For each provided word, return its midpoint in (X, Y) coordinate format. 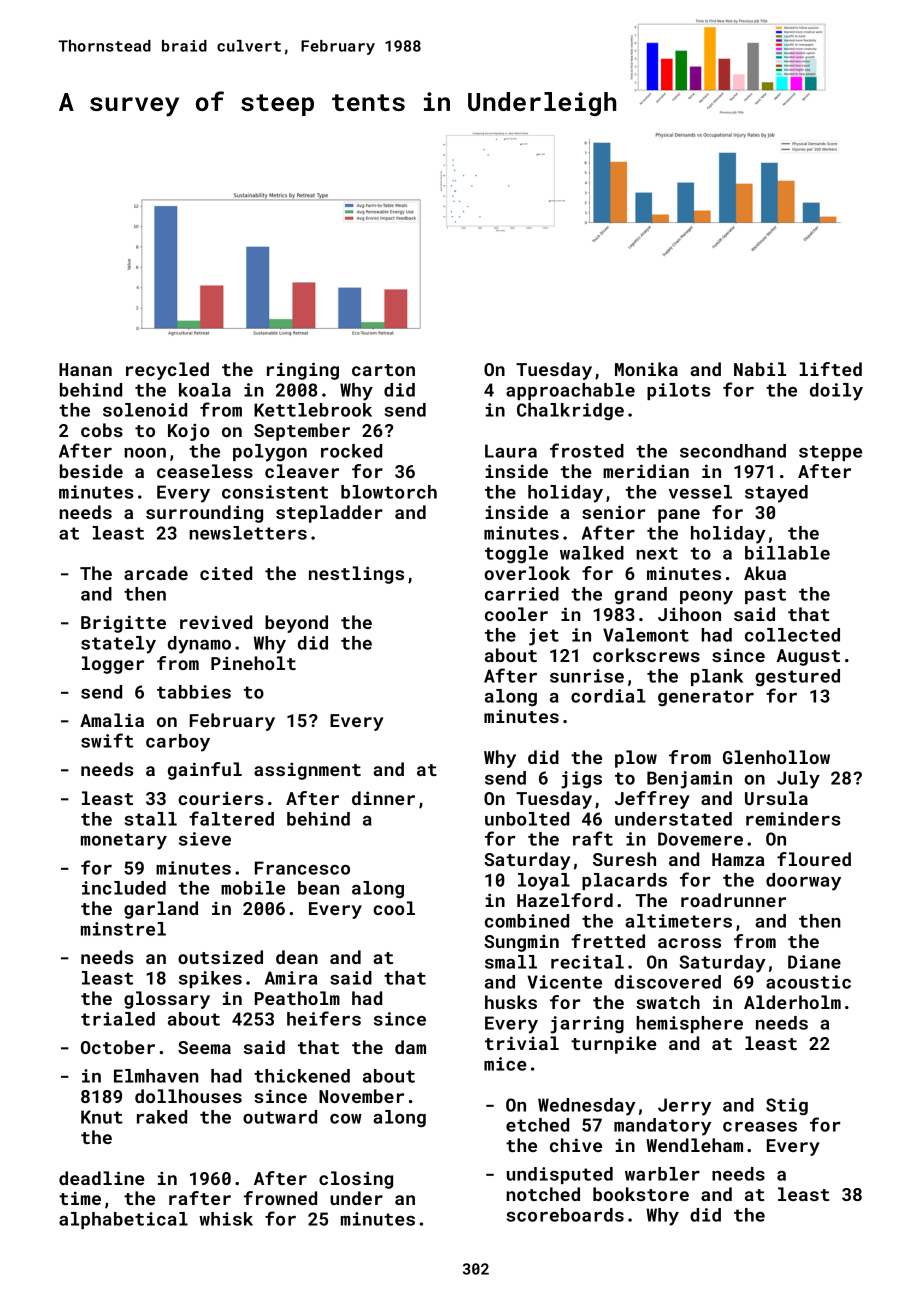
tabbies (194, 692)
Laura (511, 451)
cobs (102, 430)
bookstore (641, 1194)
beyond (296, 624)
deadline (102, 1178)
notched (543, 1194)
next (657, 553)
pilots (679, 391)
